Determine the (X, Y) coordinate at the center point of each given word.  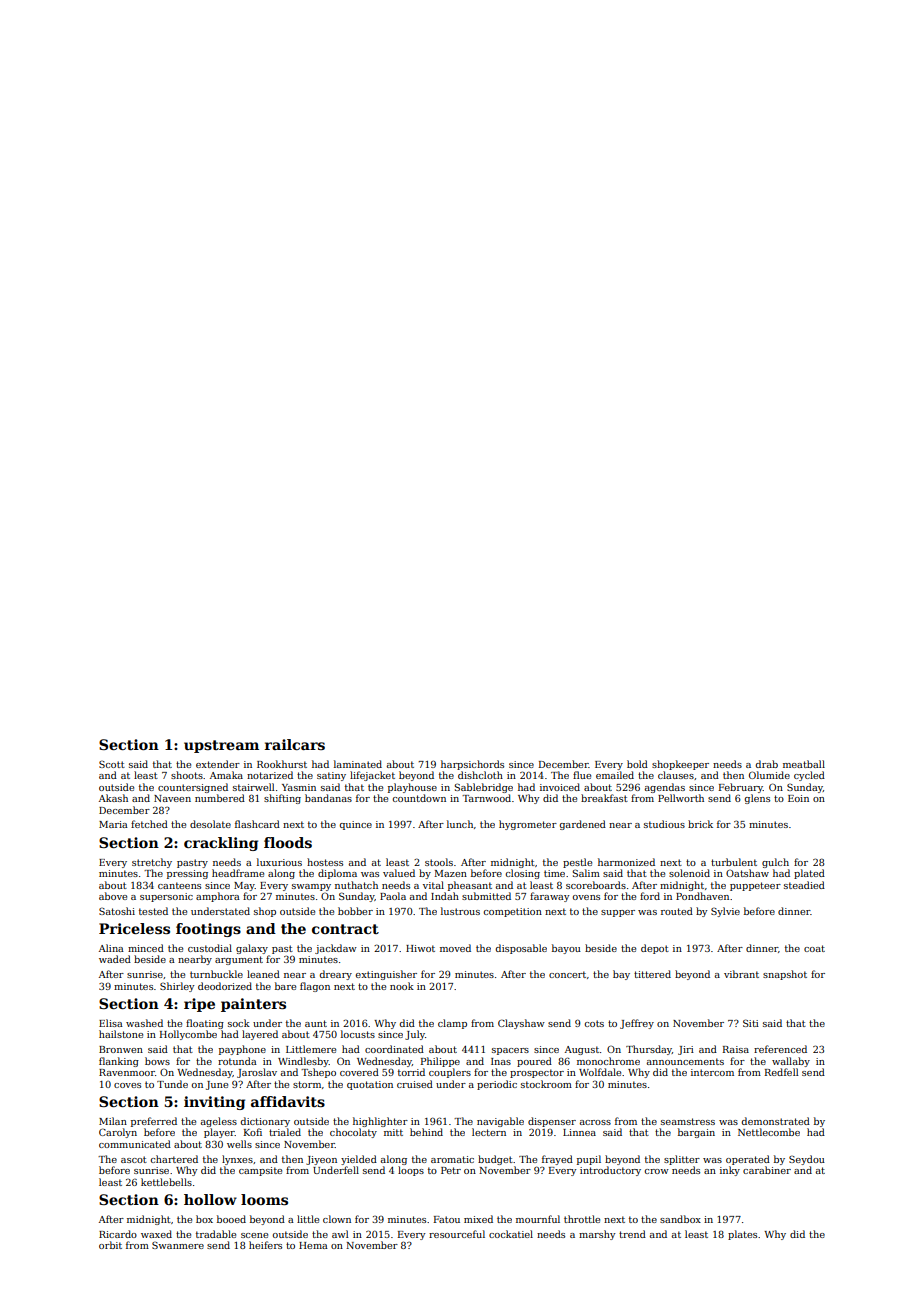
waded (115, 959)
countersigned (193, 788)
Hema (313, 1245)
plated (809, 874)
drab (766, 764)
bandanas (328, 798)
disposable (521, 949)
